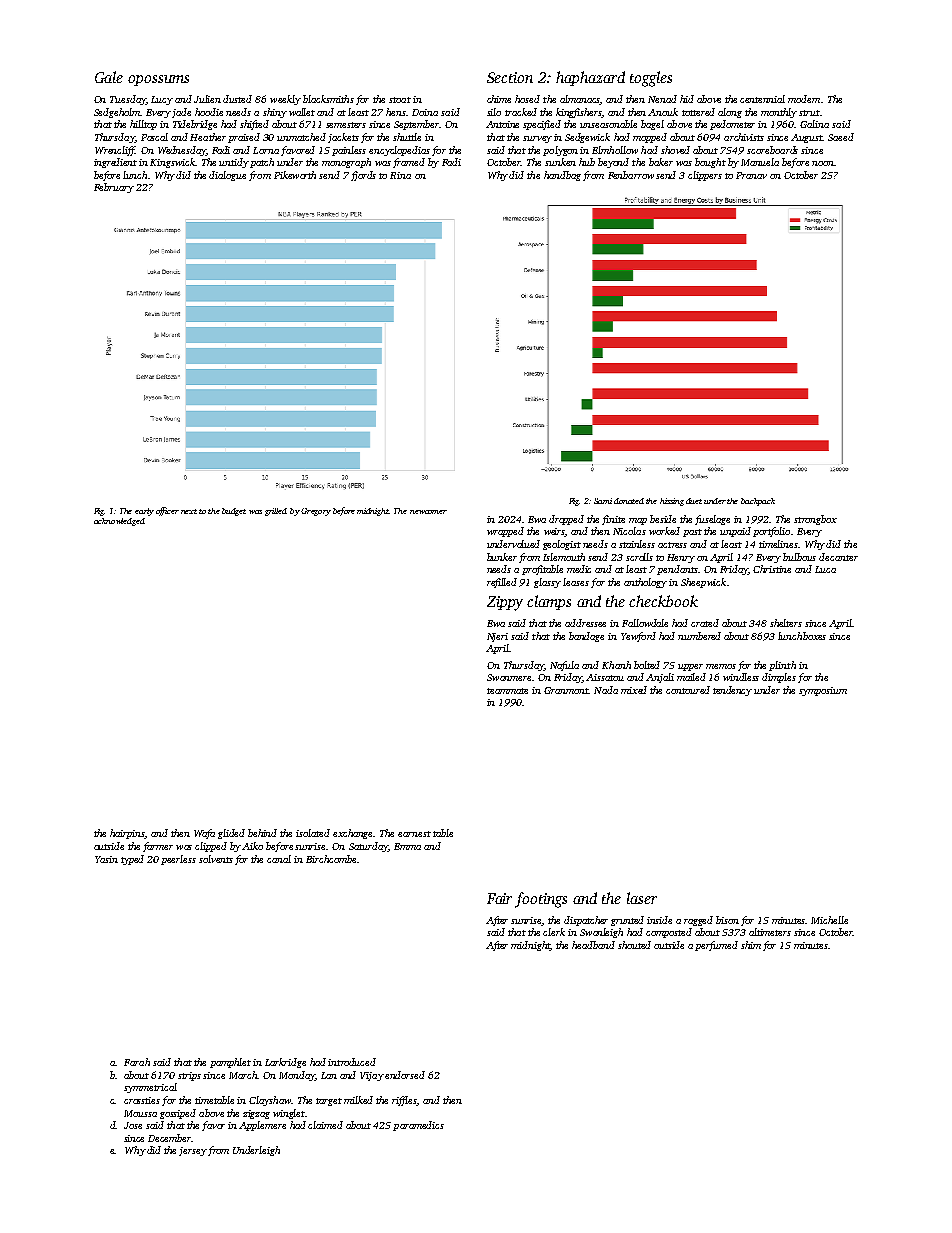  I want to click on newcomer, so click(428, 512).
